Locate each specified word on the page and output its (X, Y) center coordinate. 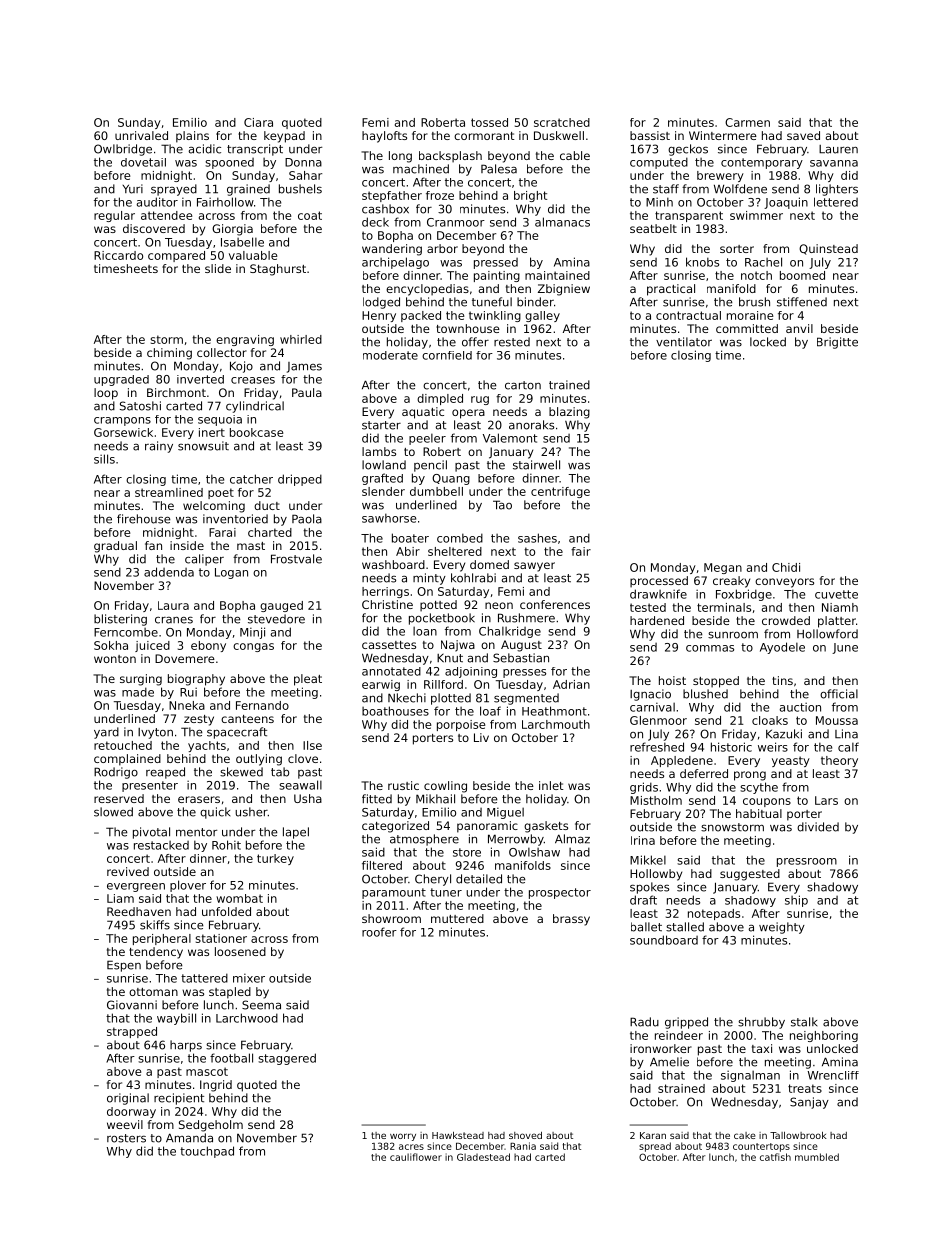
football (231, 1058)
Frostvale (296, 559)
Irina (643, 840)
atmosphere (424, 840)
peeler (427, 439)
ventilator (684, 342)
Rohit (226, 845)
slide (218, 268)
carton (523, 385)
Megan (723, 568)
